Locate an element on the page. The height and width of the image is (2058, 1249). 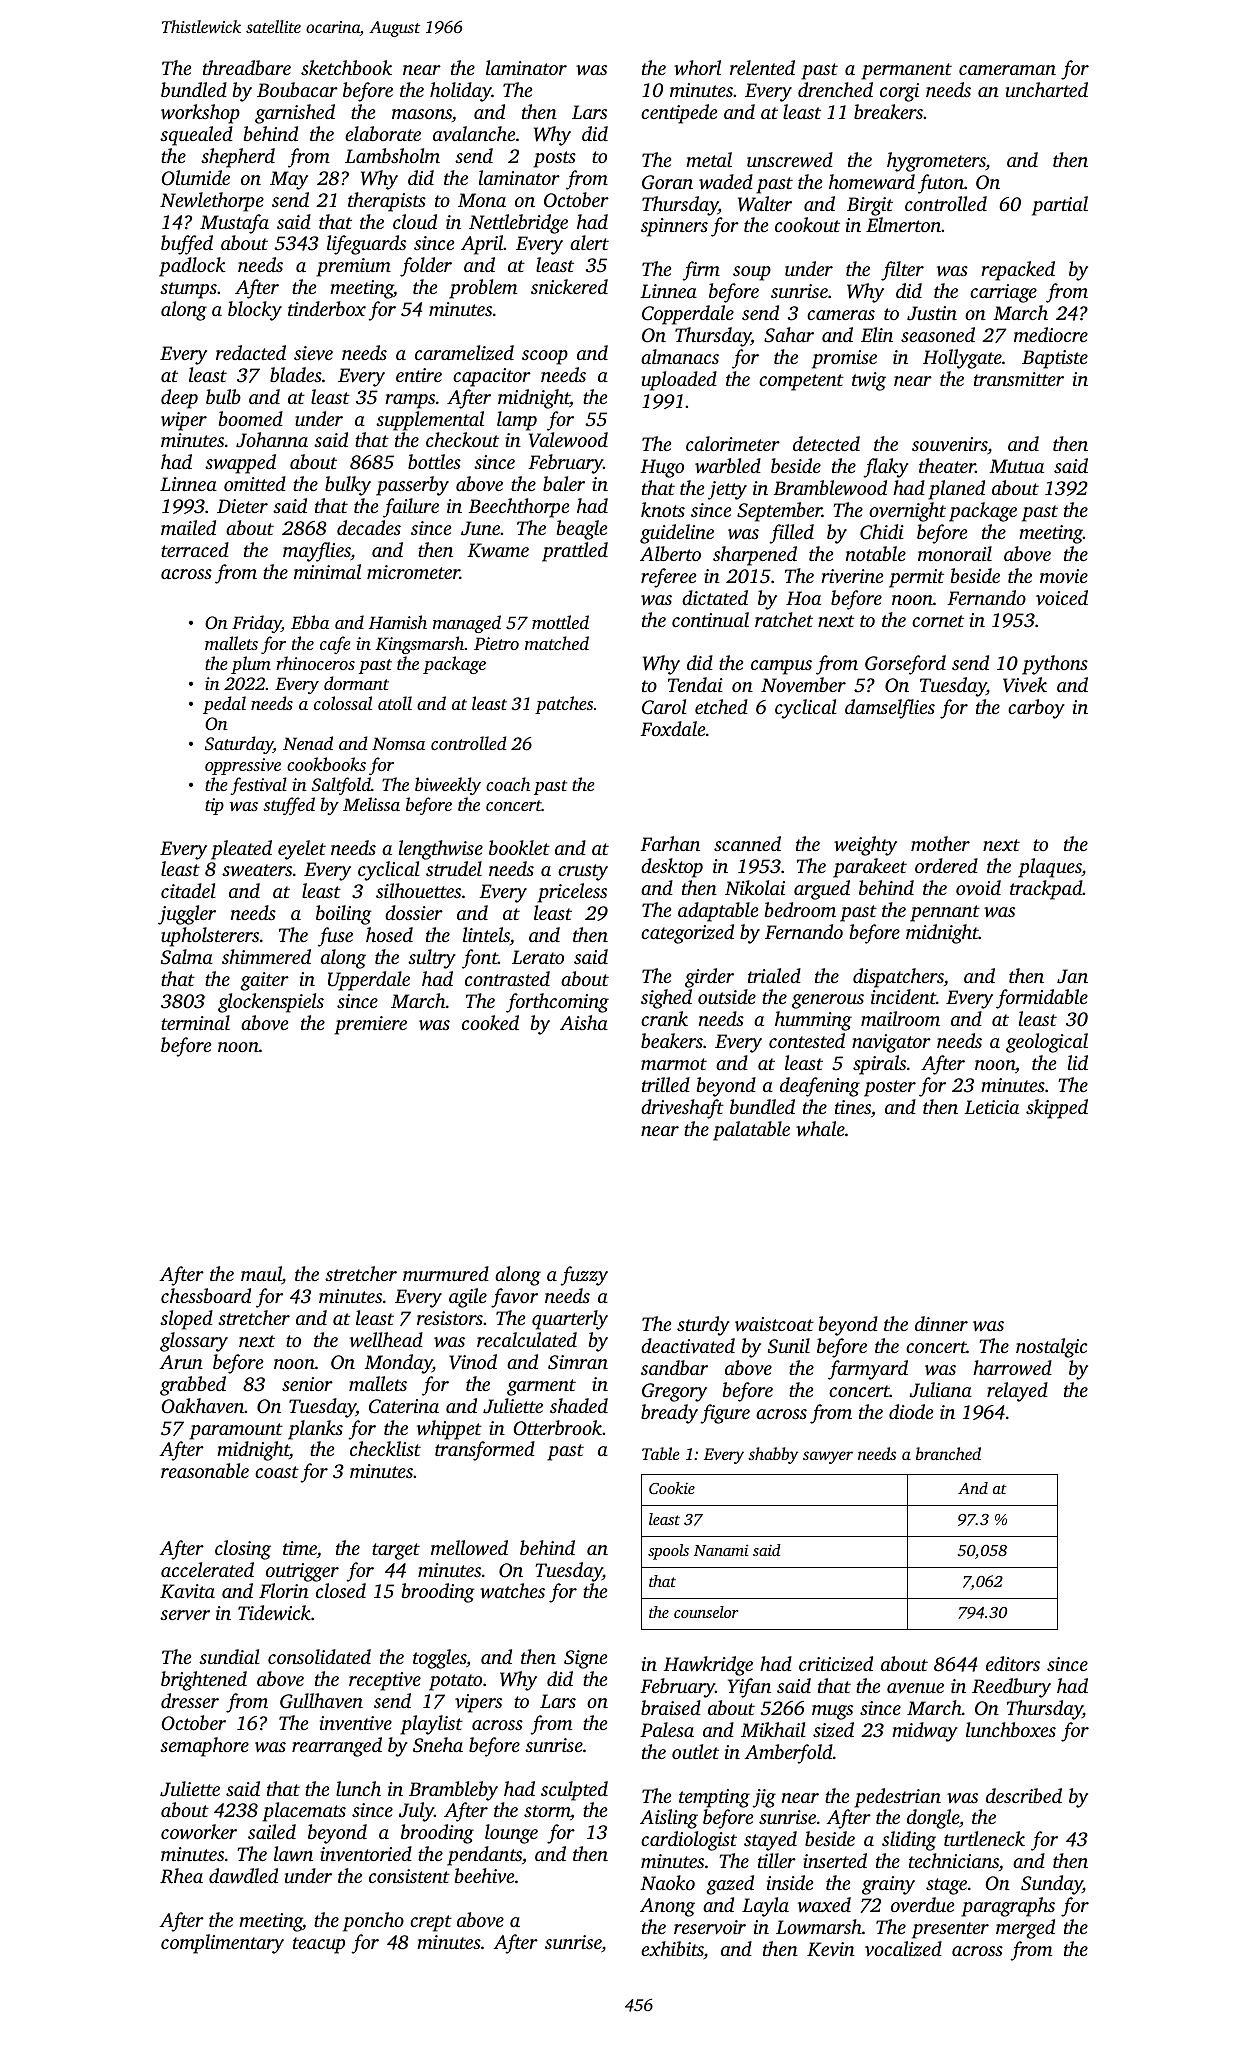
exhibits is located at coordinates (672, 1950).
